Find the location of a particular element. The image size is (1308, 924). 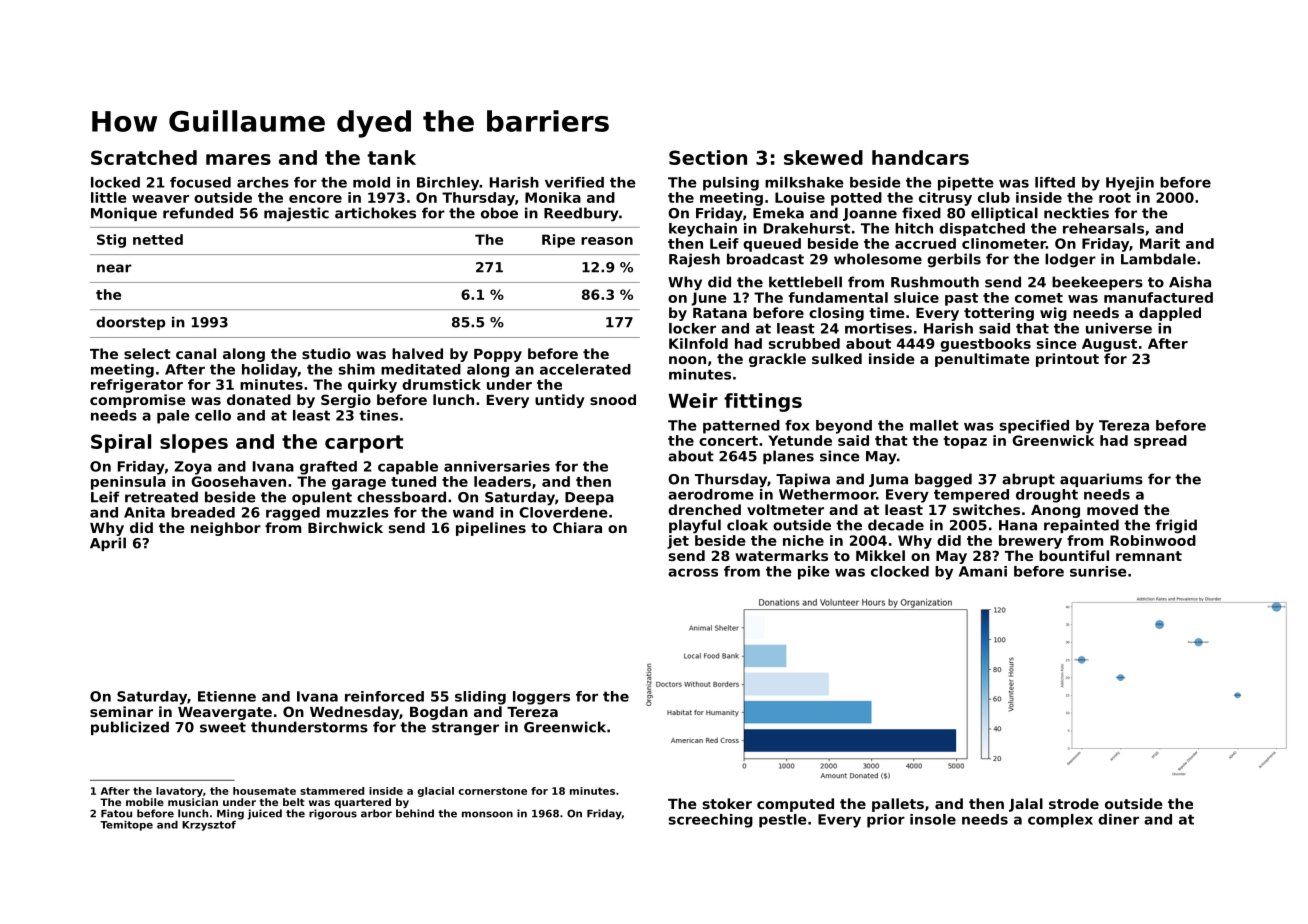

loggers is located at coordinates (541, 698).
